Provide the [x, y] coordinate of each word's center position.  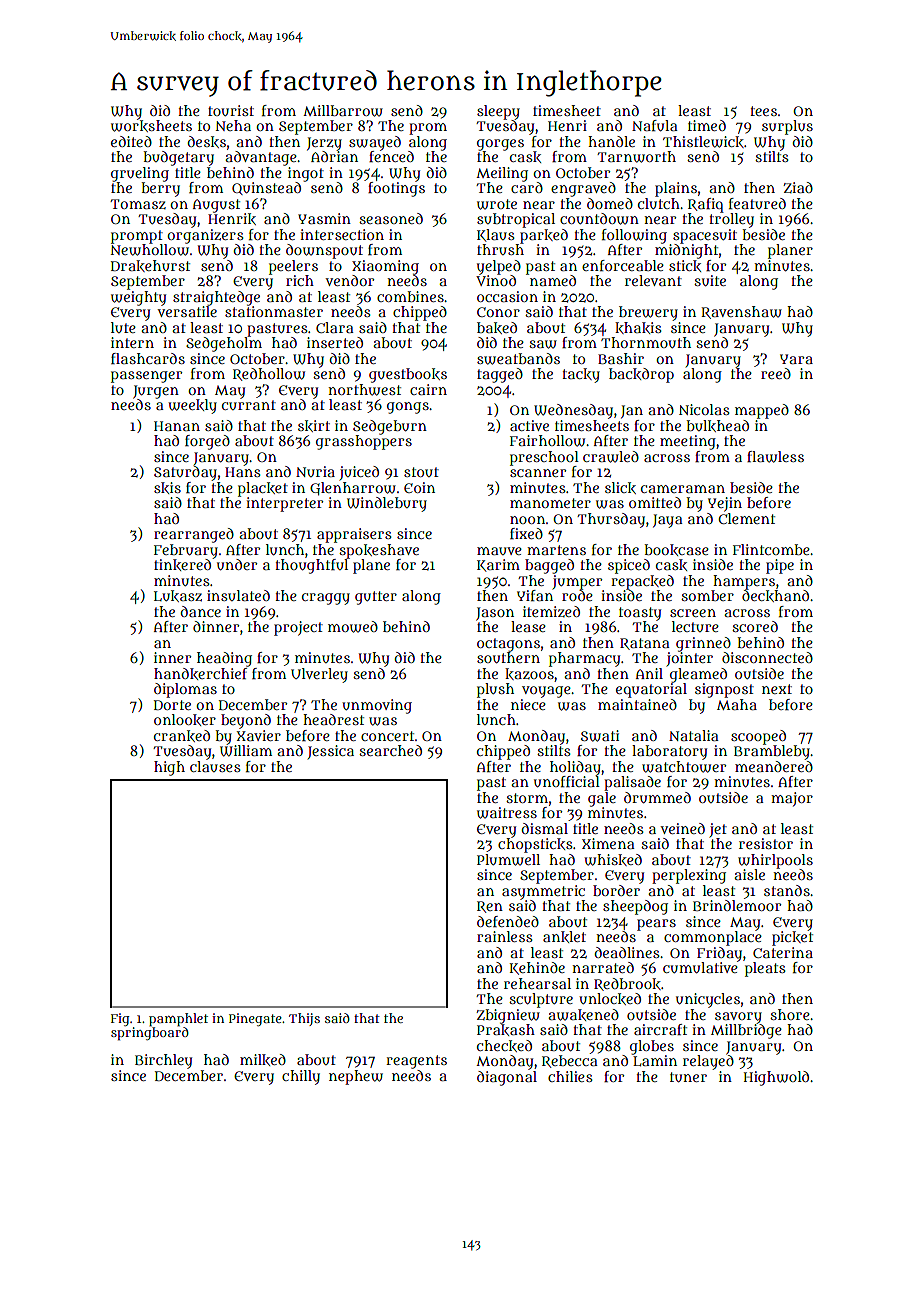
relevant [653, 280]
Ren [490, 907]
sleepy [498, 112]
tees [763, 111]
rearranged [194, 535]
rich [300, 280]
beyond [246, 721]
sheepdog [635, 907]
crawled [611, 457]
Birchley [163, 1061]
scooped [758, 737]
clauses [215, 766]
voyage [546, 692]
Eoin [419, 487]
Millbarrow [343, 111]
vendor [349, 280]
